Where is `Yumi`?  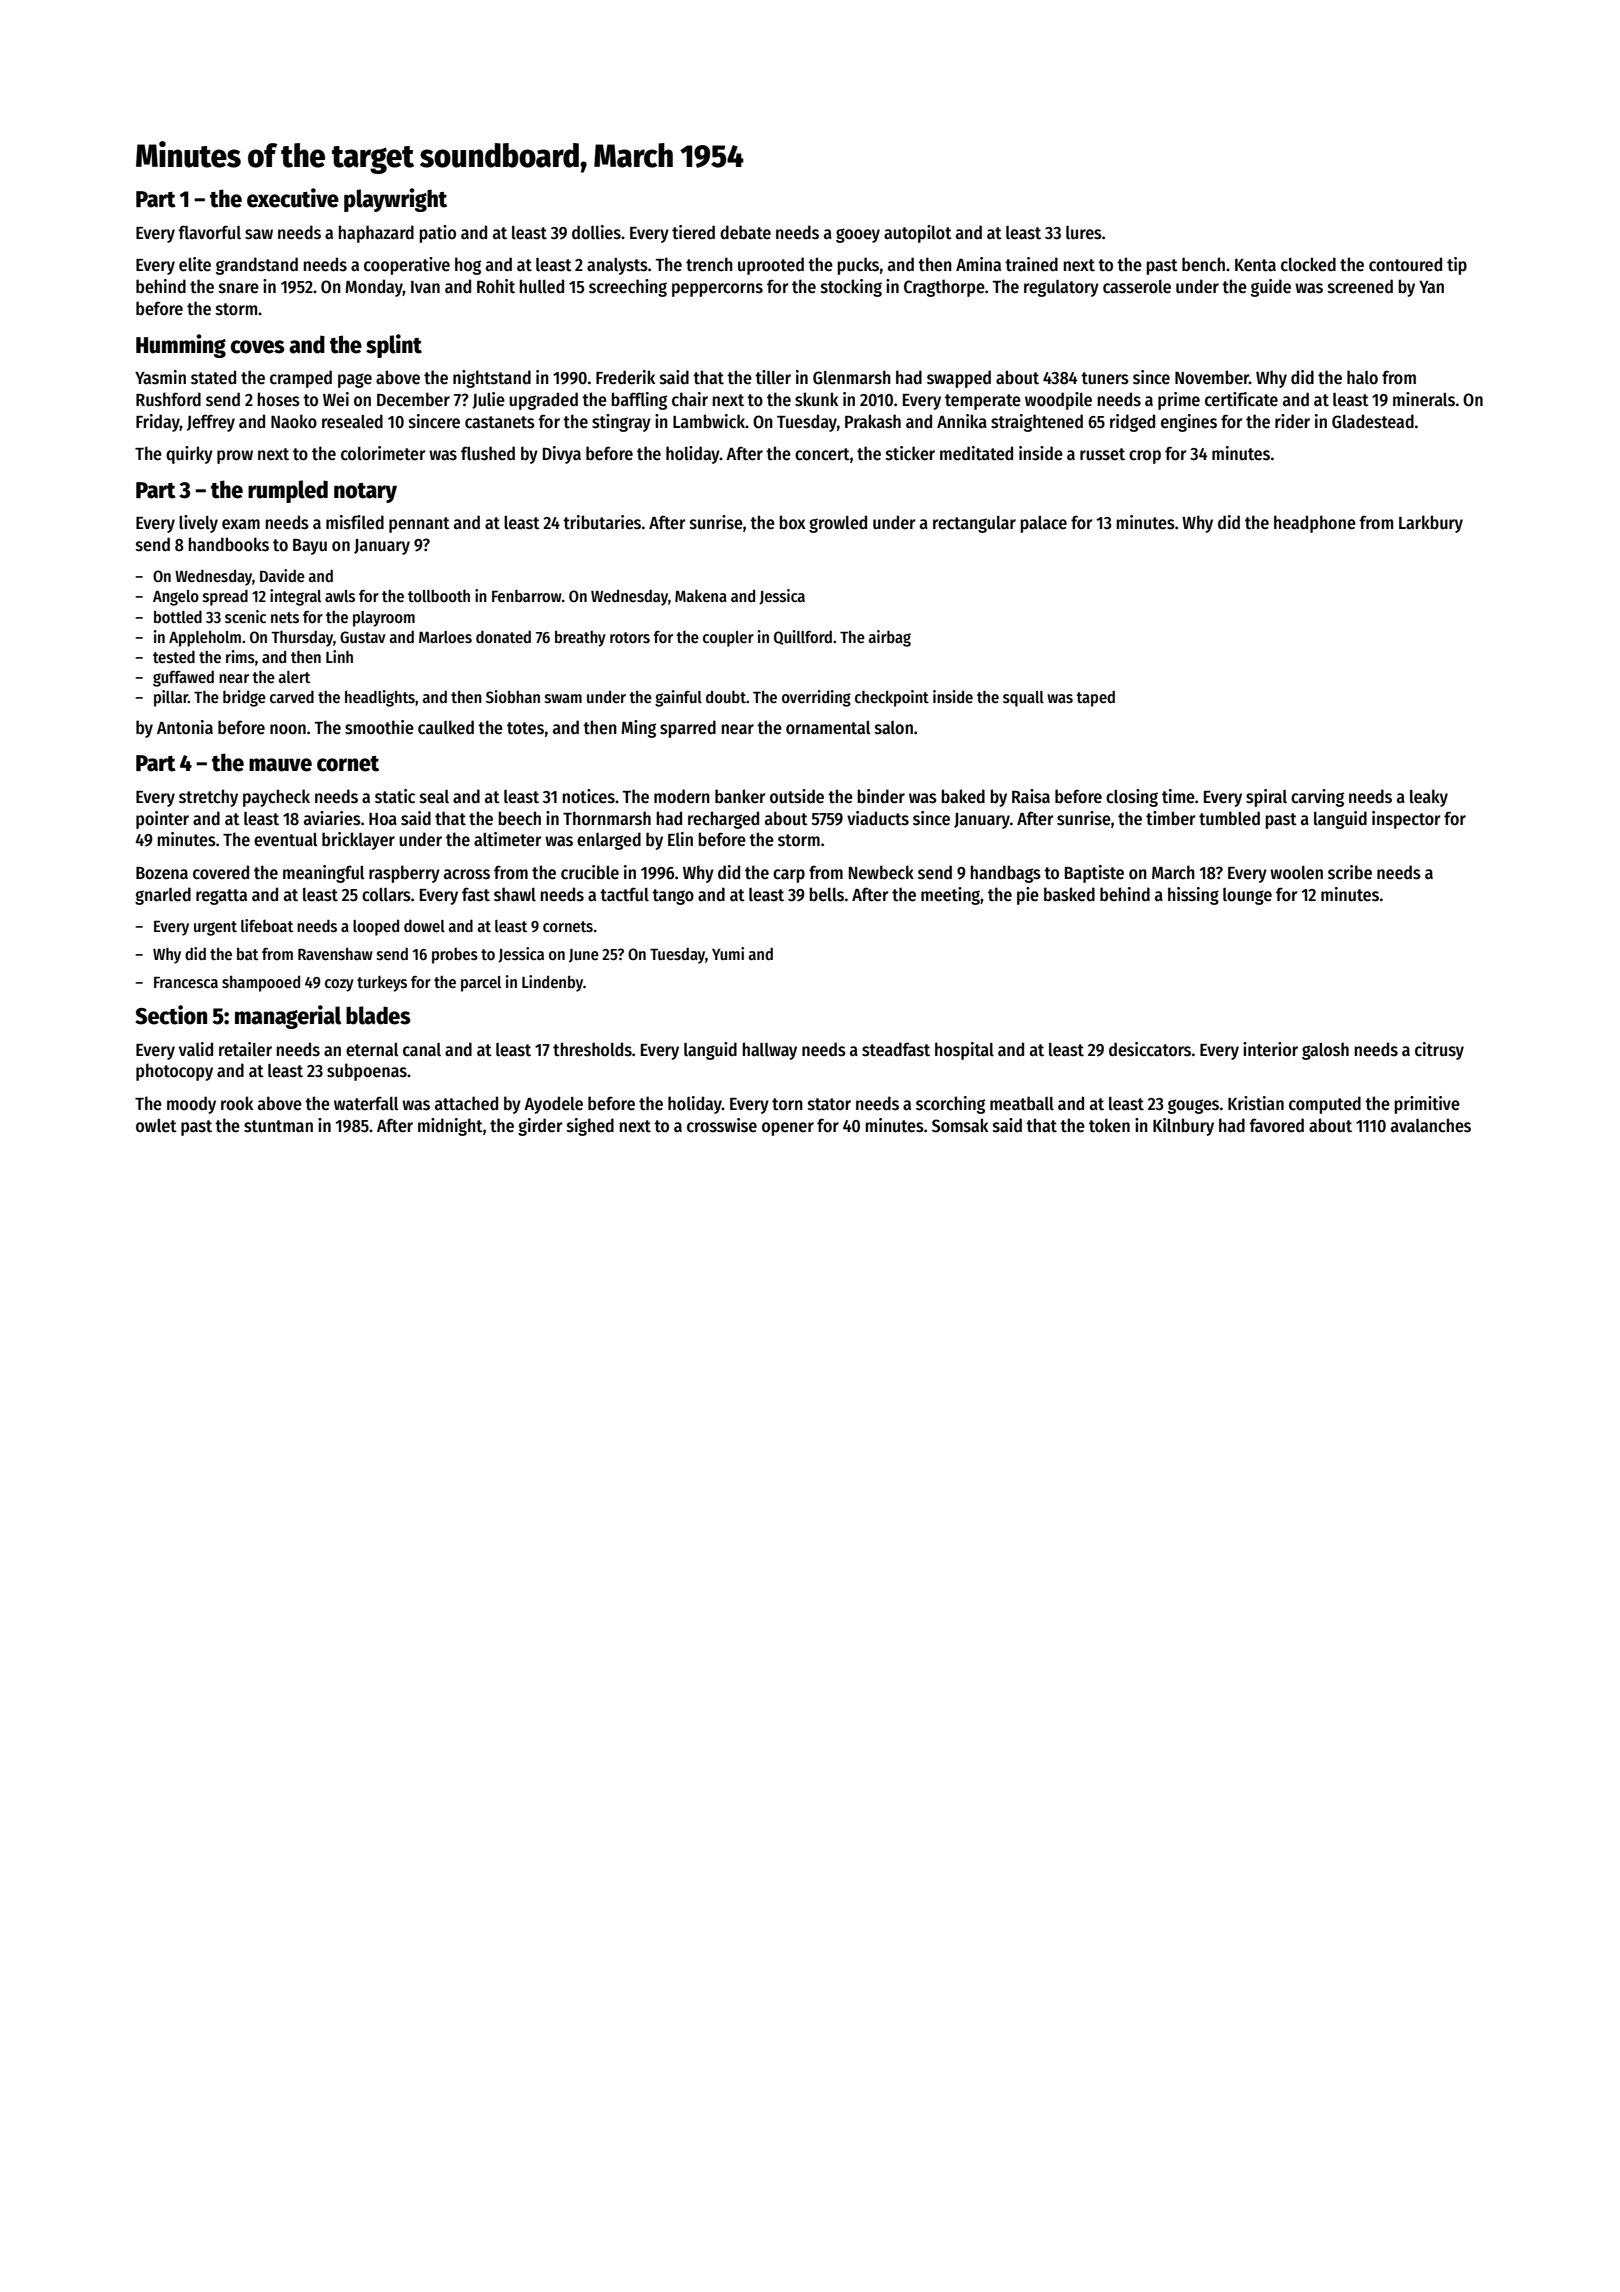 Yumi is located at coordinates (728, 953).
